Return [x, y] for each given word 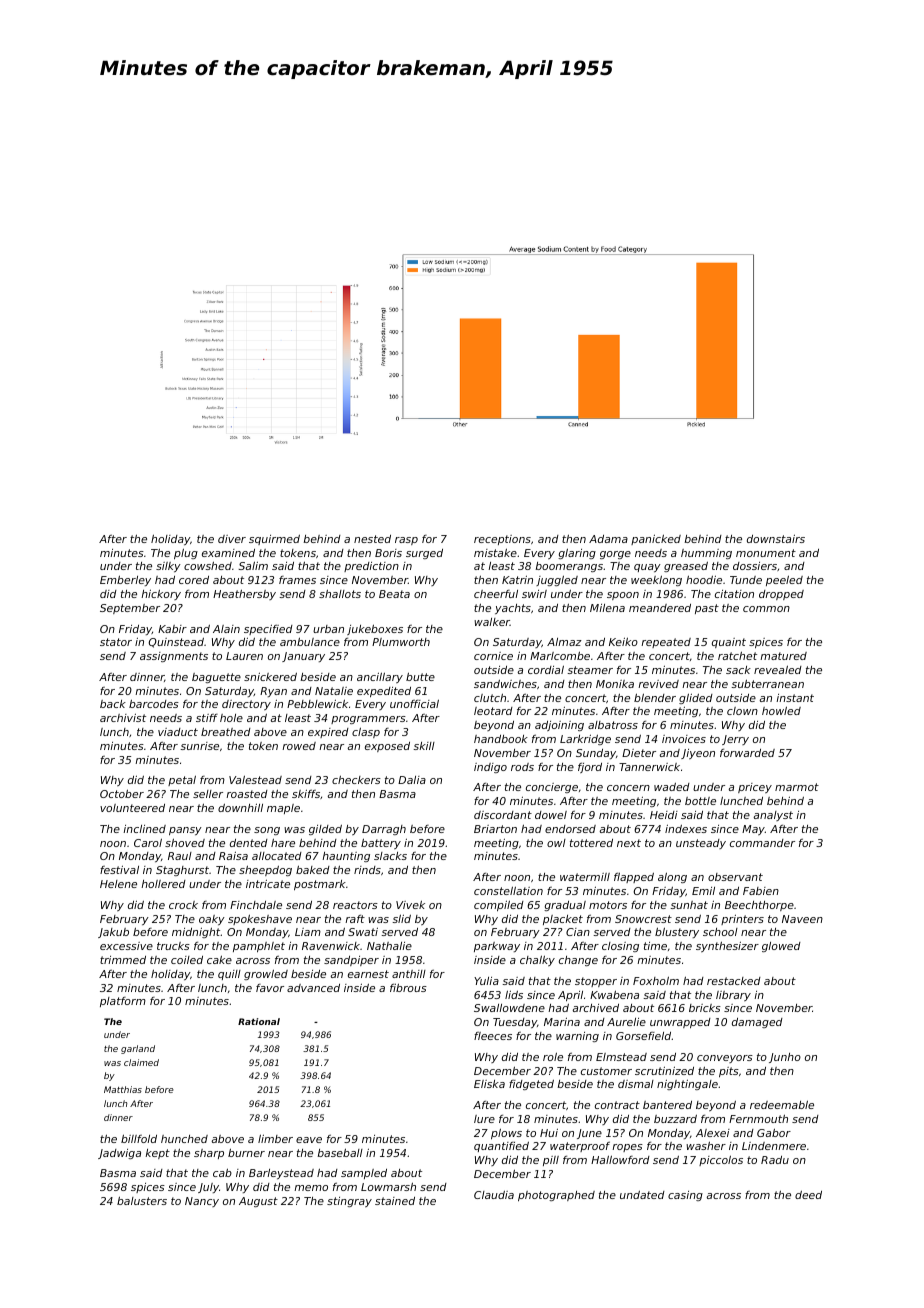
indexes [686, 828]
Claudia [494, 1195]
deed [808, 1195]
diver [232, 539]
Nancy [202, 1202]
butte [420, 676]
